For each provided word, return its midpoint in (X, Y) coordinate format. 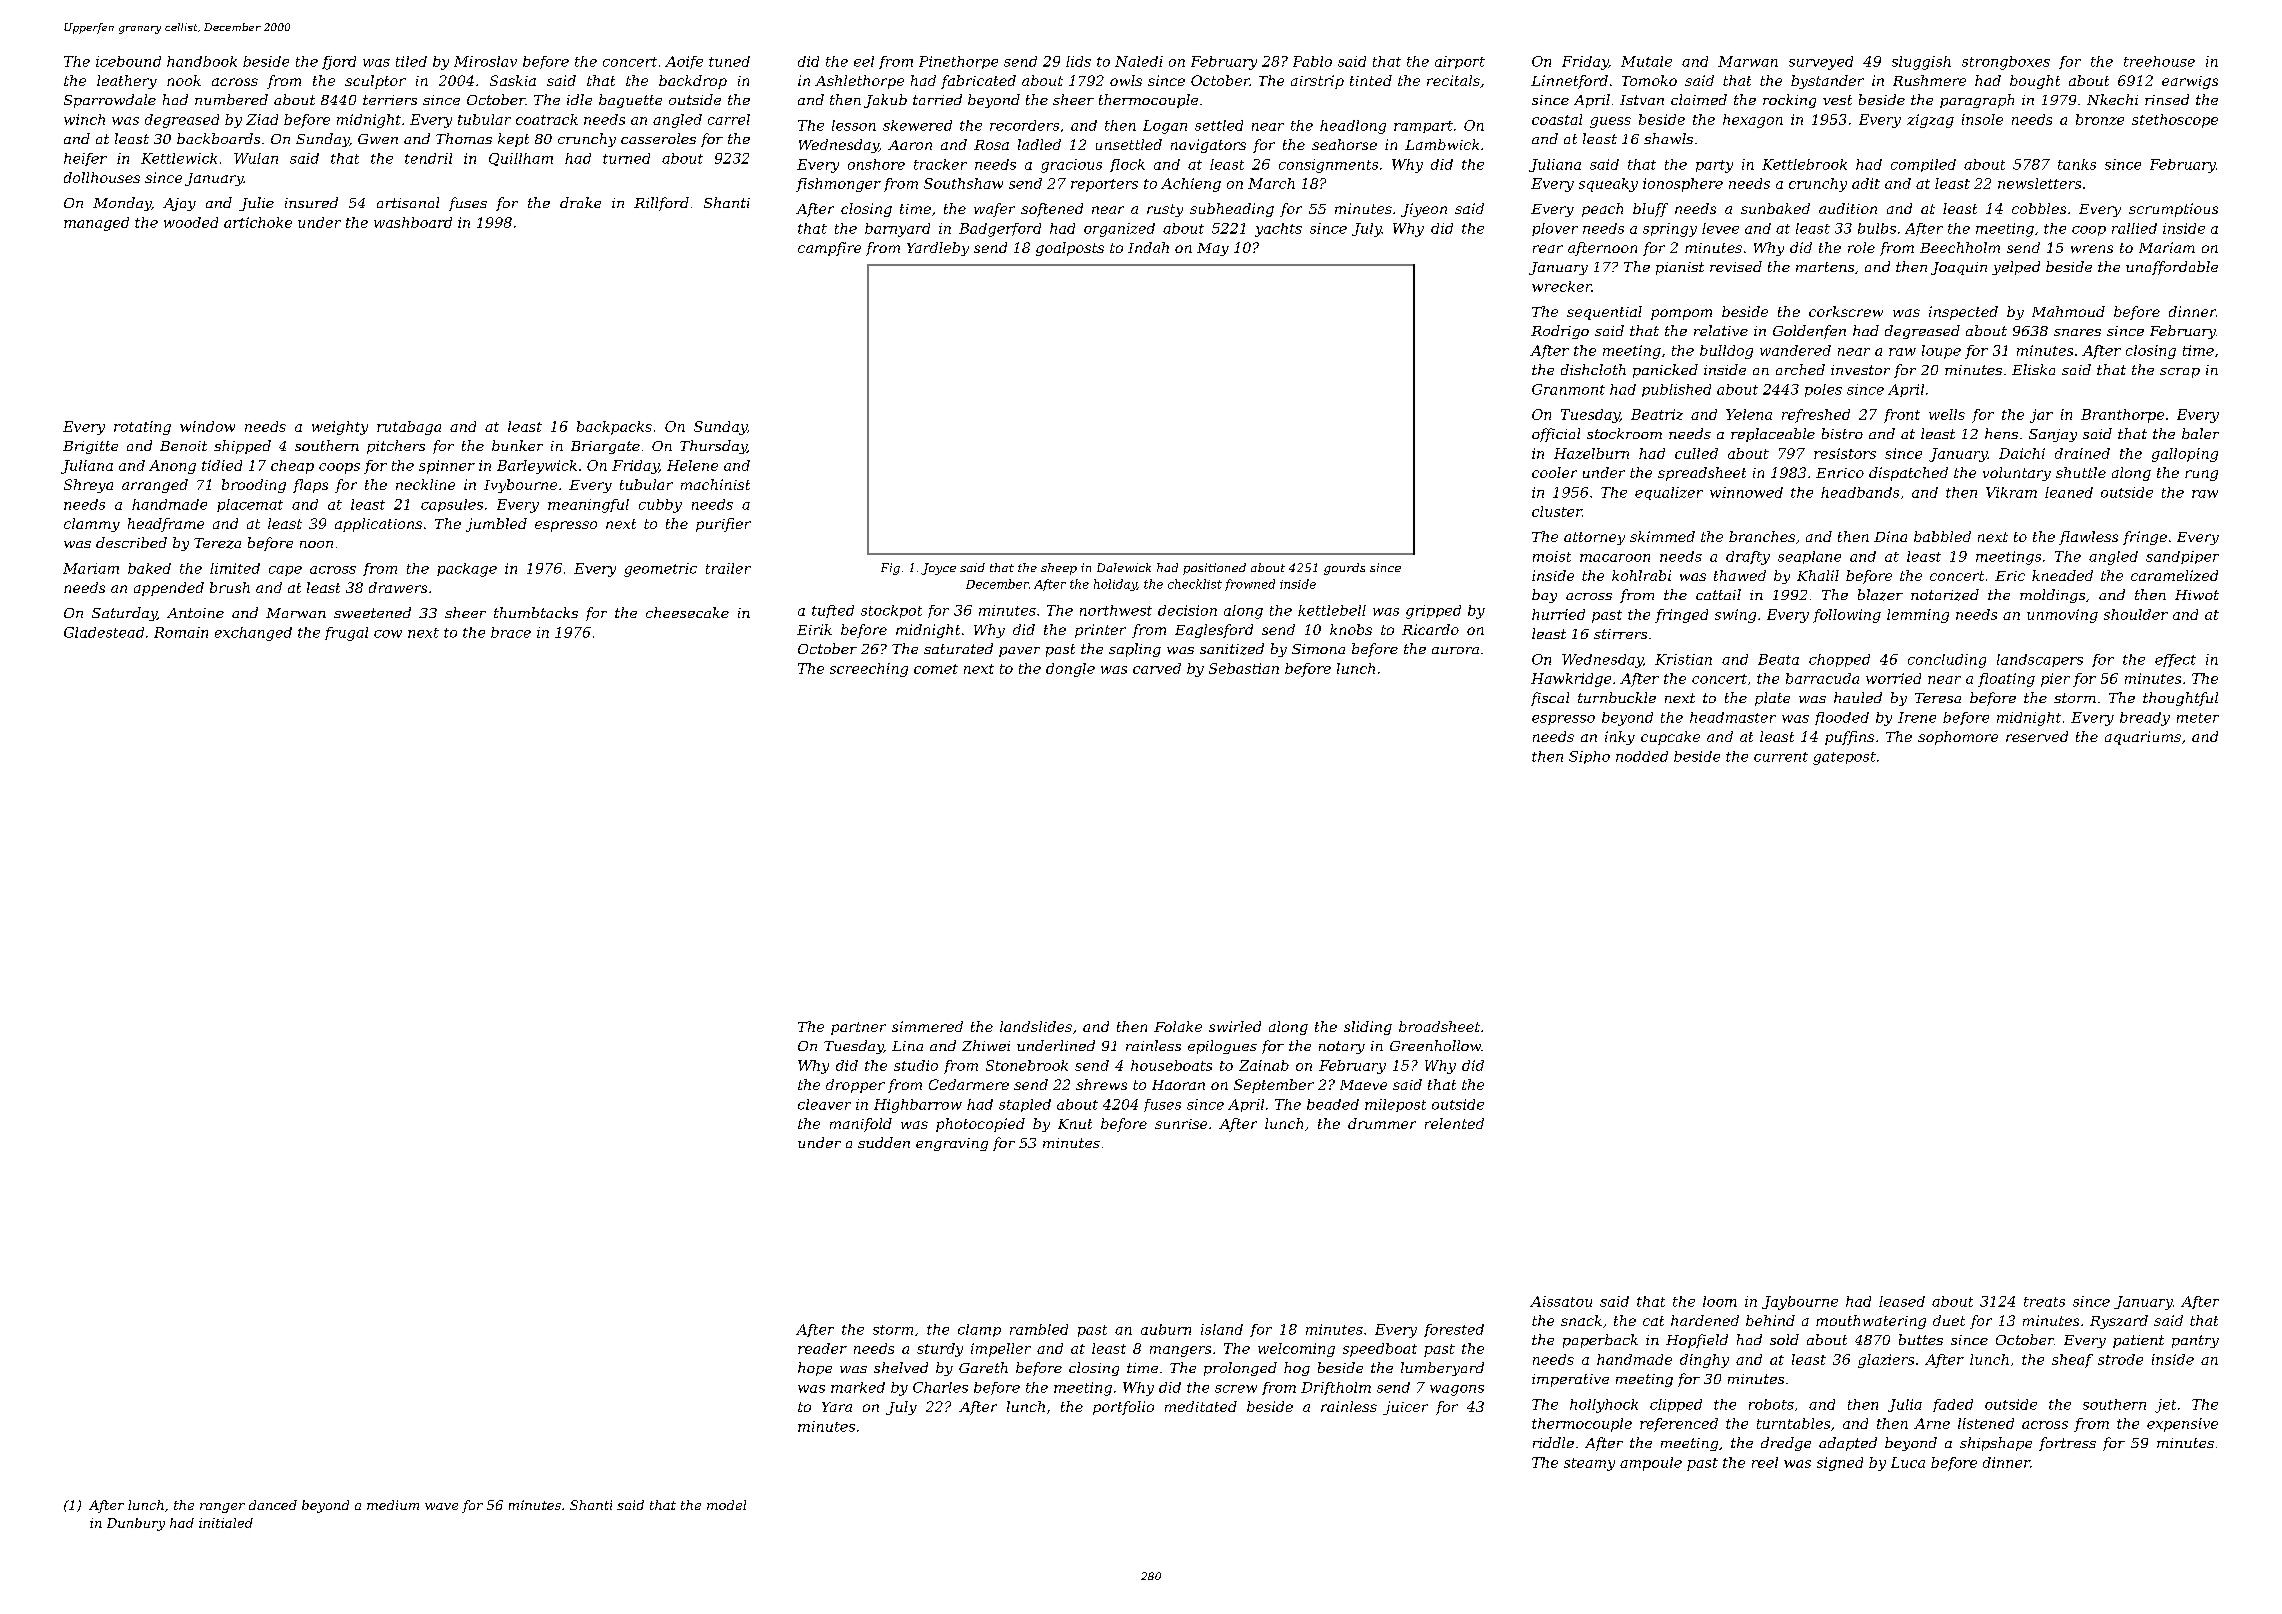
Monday (122, 204)
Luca (1908, 1462)
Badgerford (1000, 230)
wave (441, 1506)
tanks (2077, 164)
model (726, 1505)
